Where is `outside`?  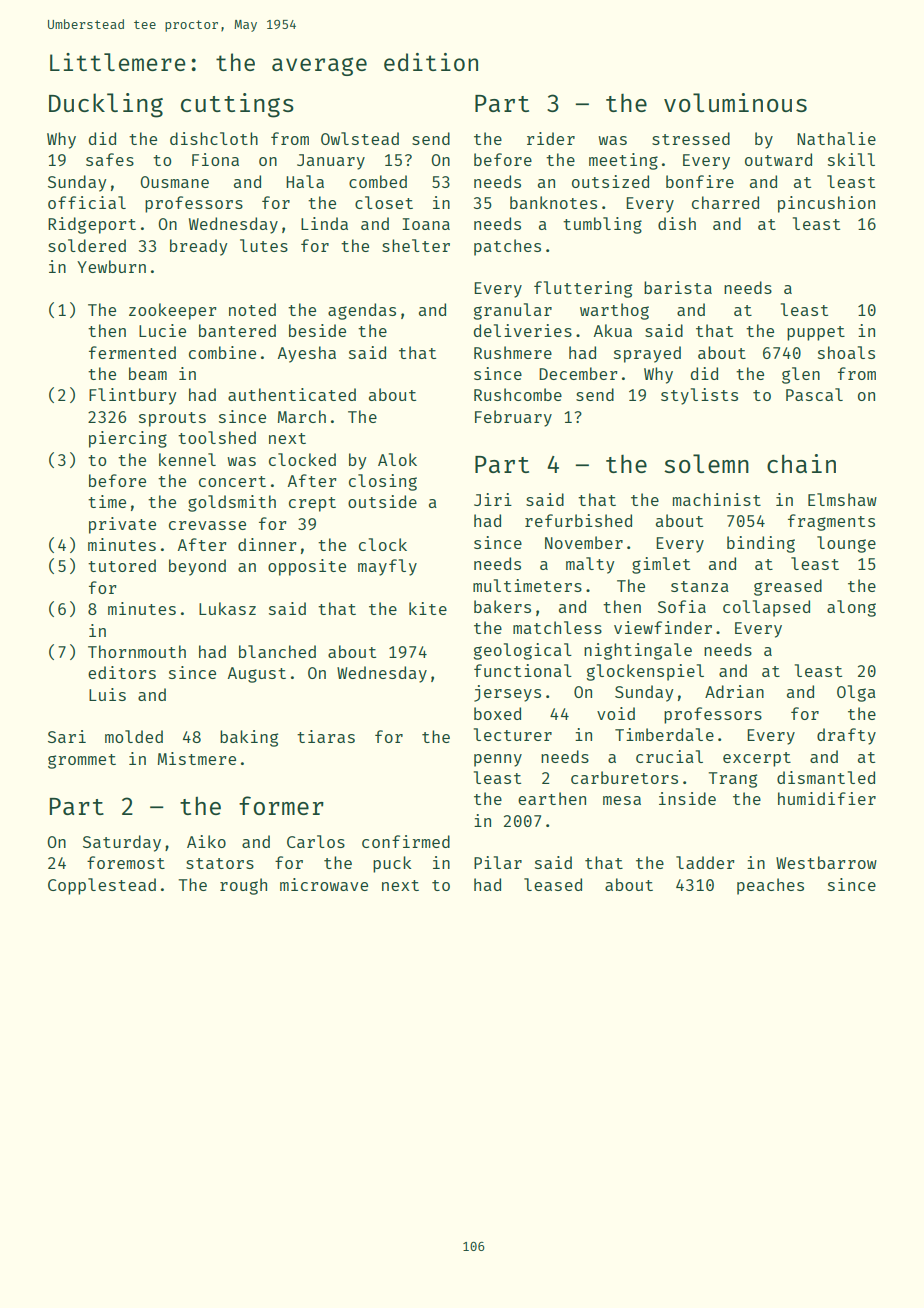 outside is located at coordinates (382, 501).
